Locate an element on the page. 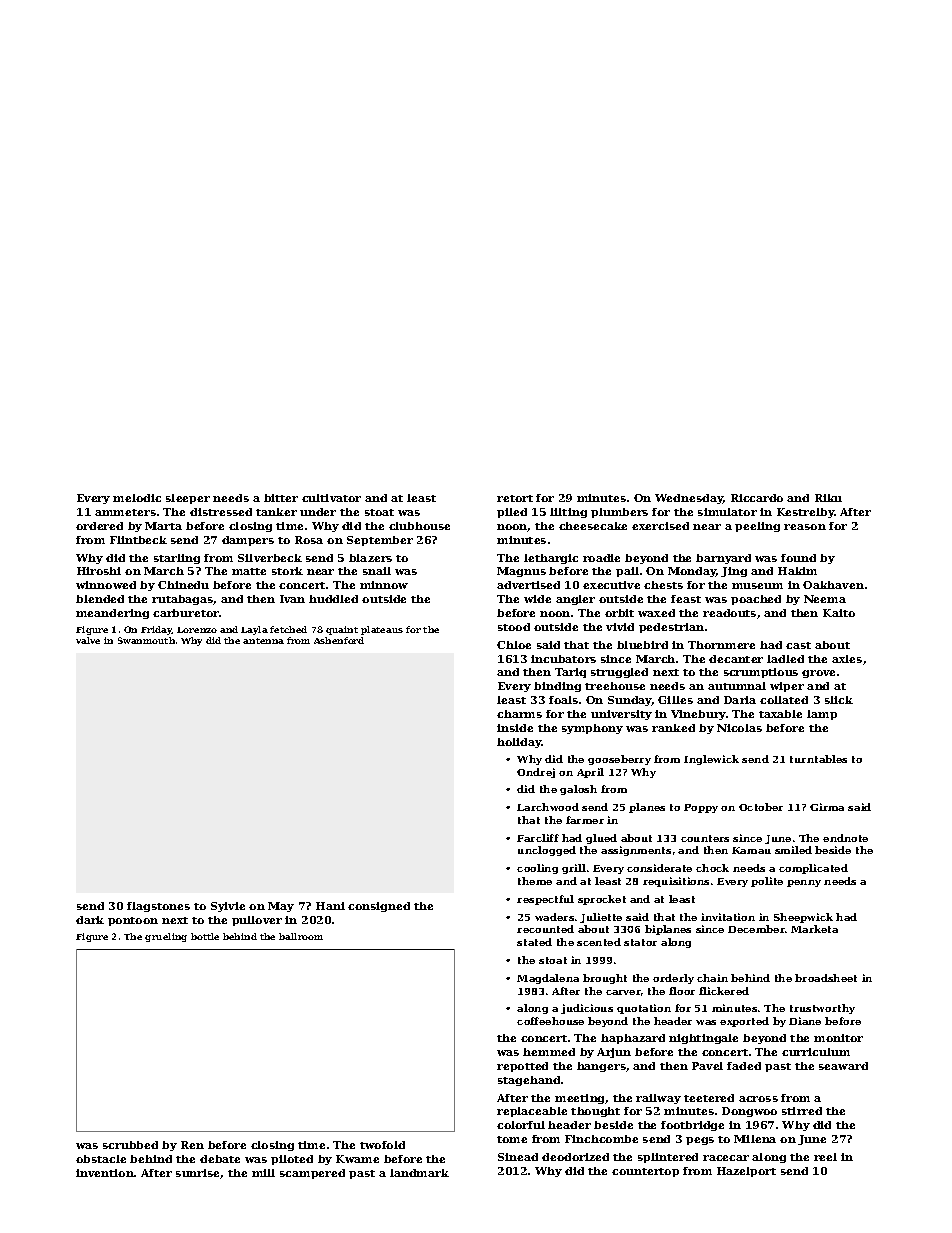  requisitions is located at coordinates (676, 882).
